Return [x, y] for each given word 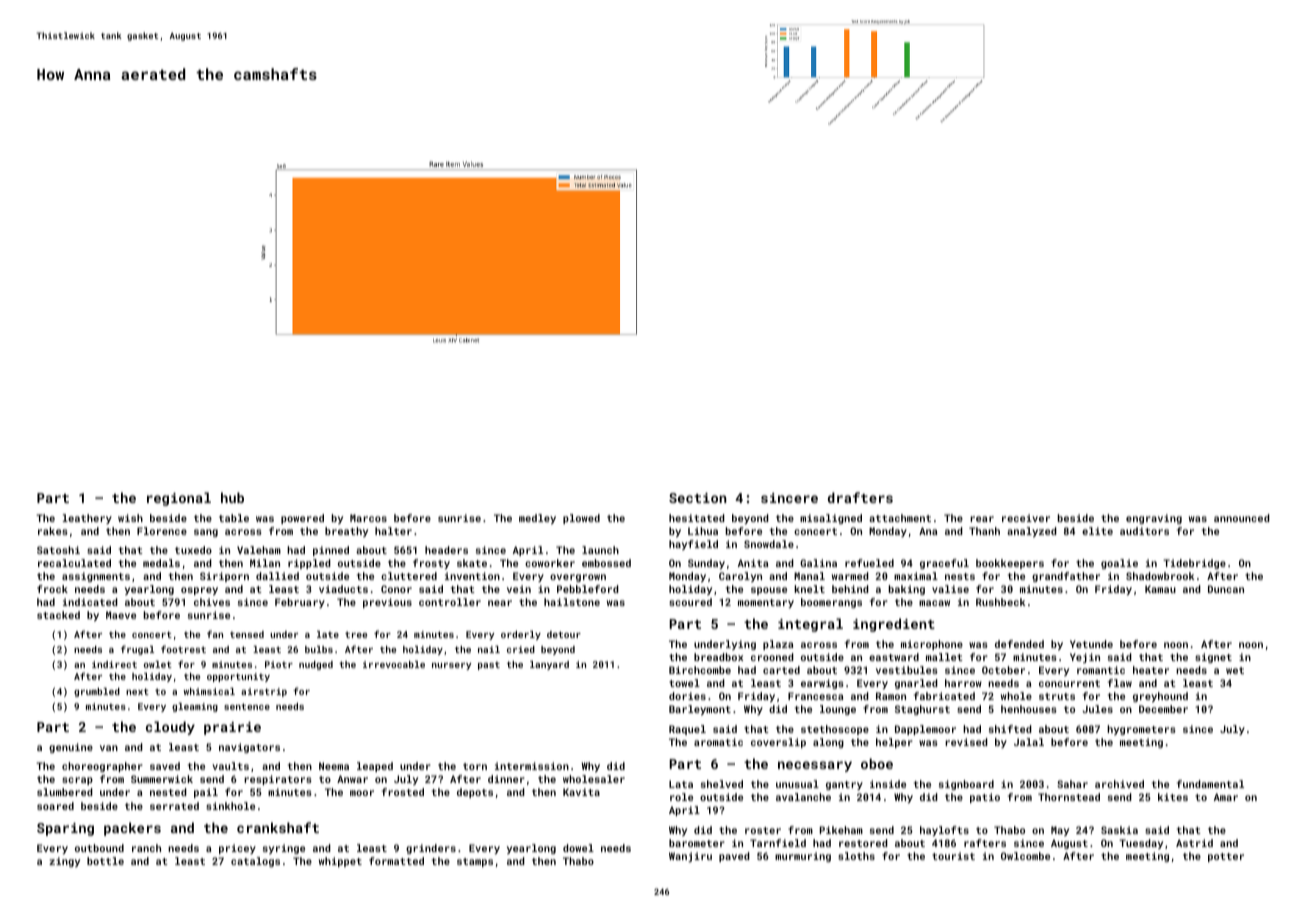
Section [697, 498]
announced [1242, 518]
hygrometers [1141, 730]
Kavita [581, 792]
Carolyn [740, 577]
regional [179, 499]
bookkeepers [1010, 564]
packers [132, 829]
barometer [697, 843]
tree [356, 635]
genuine [71, 748]
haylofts [944, 831]
